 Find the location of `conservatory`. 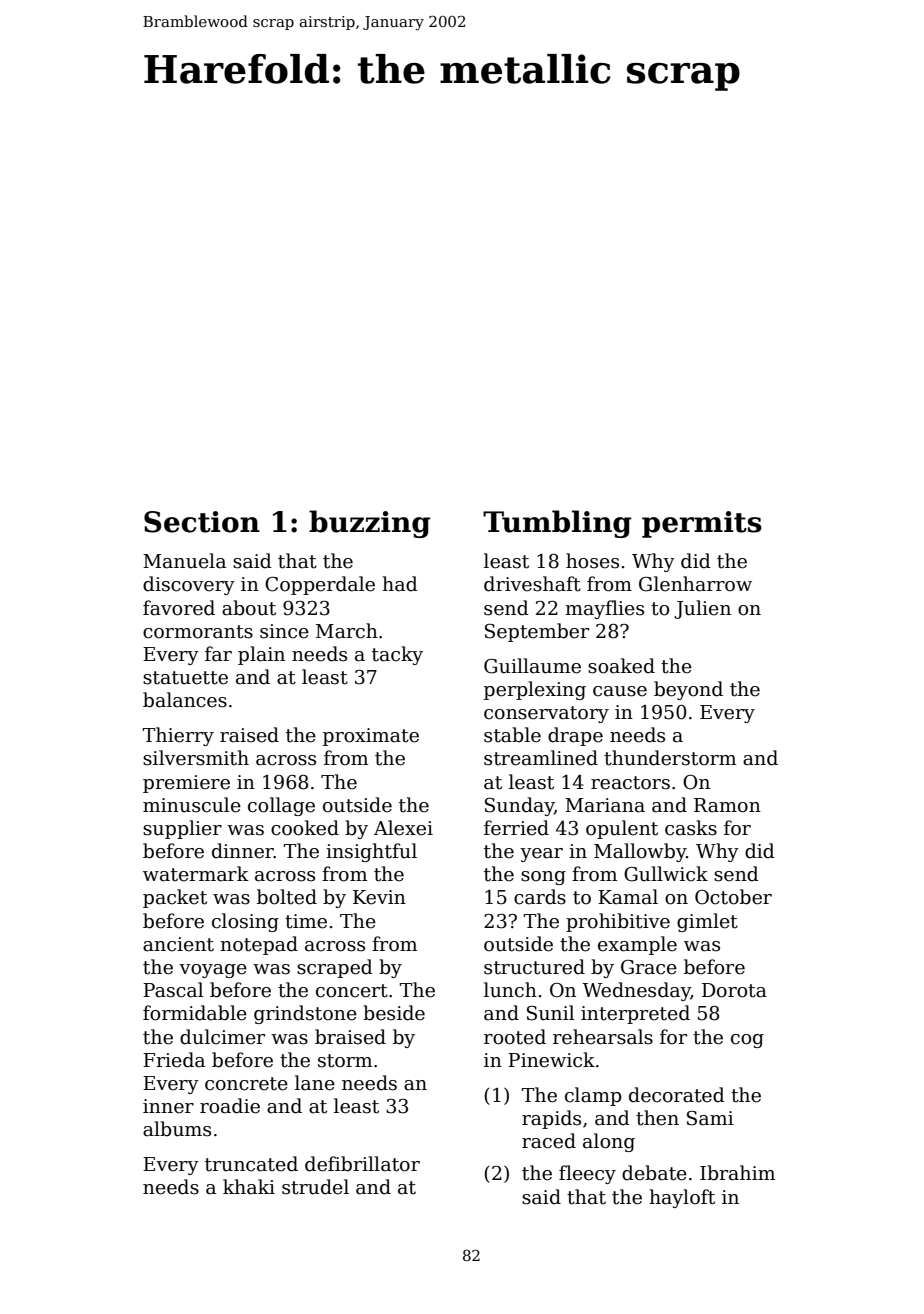

conservatory is located at coordinates (546, 714).
